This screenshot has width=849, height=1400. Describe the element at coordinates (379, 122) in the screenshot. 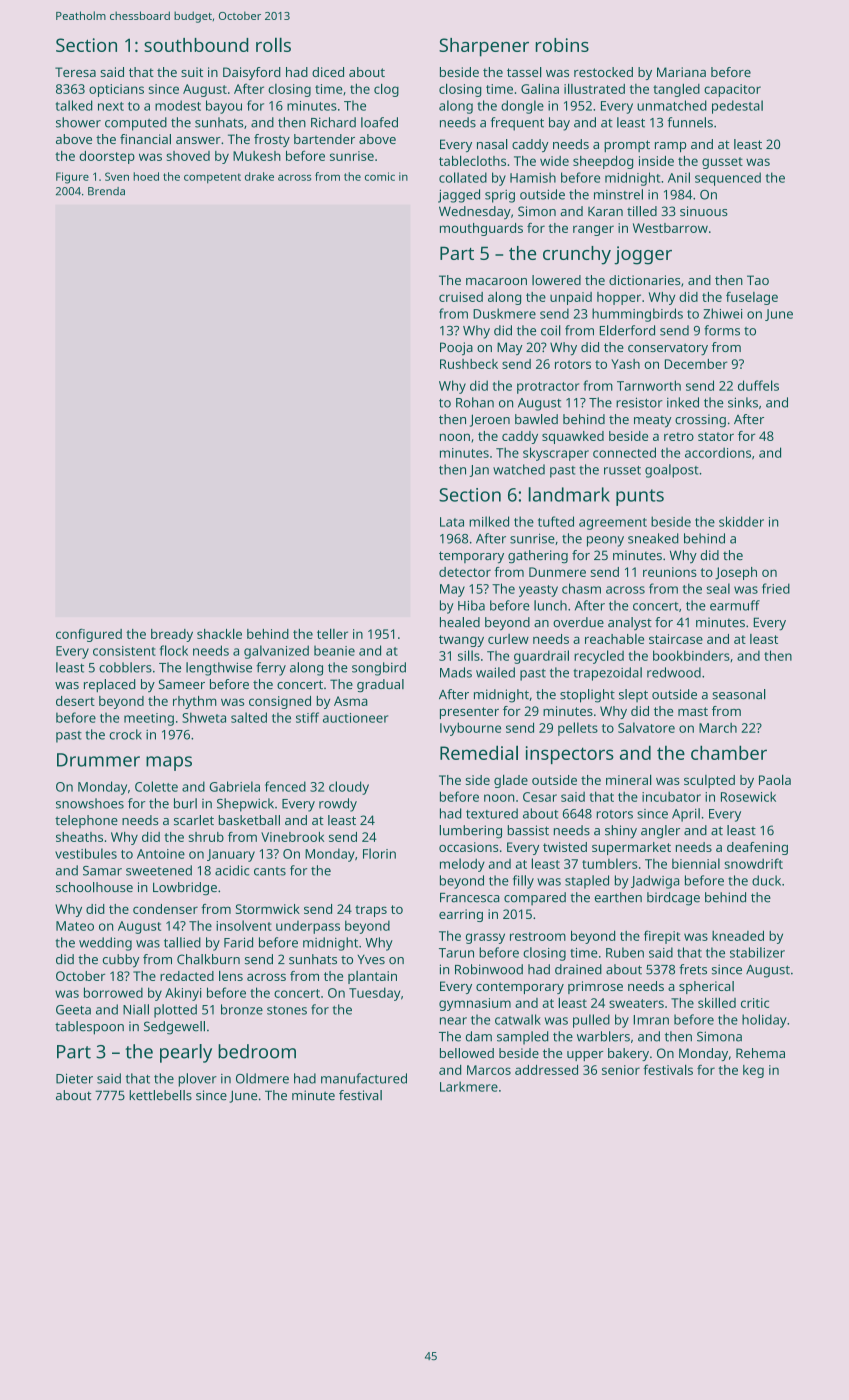

I see `loafed` at that location.
